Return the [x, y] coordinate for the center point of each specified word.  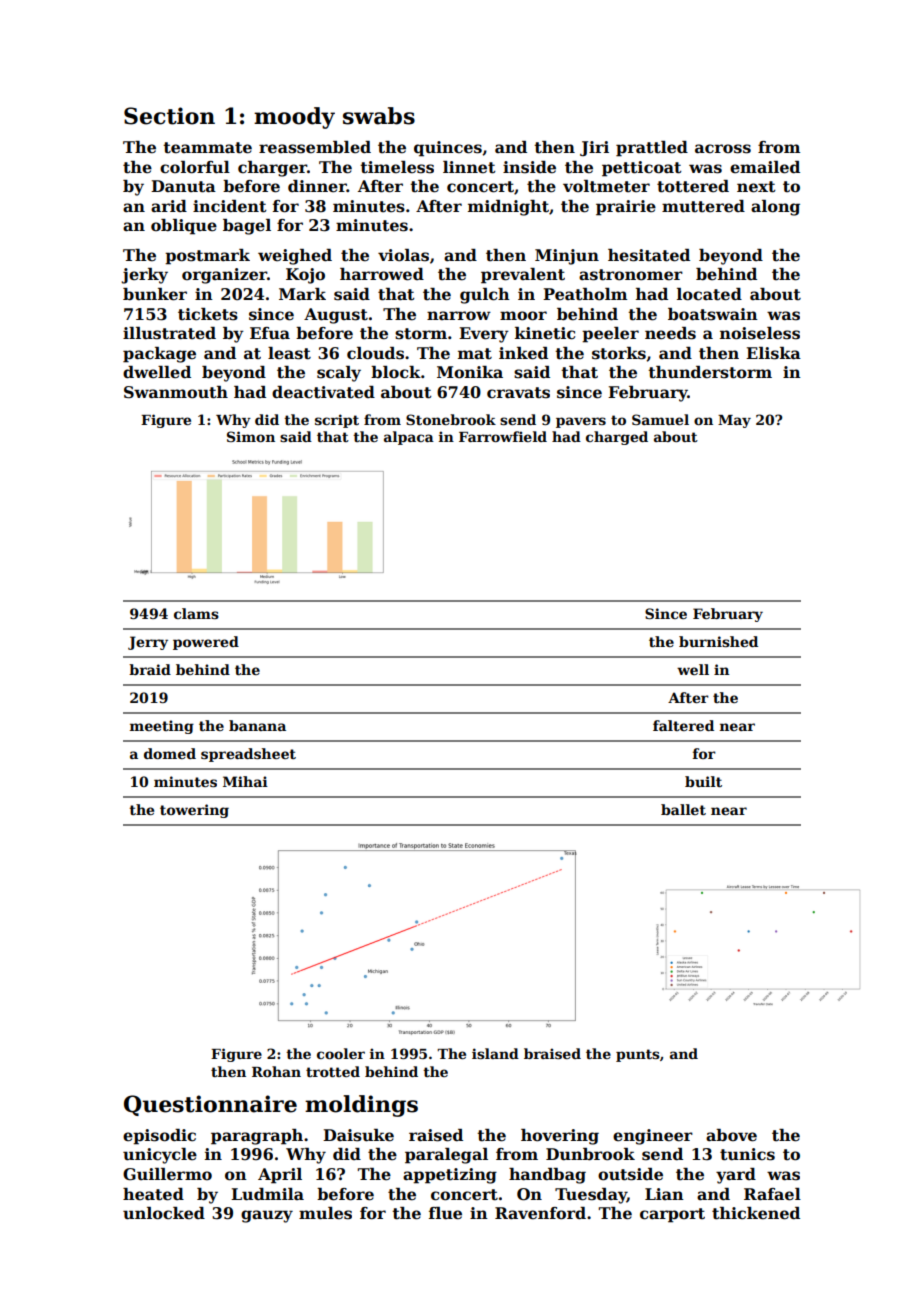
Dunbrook [590, 1154]
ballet [683, 809]
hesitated [649, 255]
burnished [718, 641]
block [396, 372]
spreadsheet [248, 755]
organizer [224, 276]
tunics [747, 1154]
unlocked [164, 1213]
